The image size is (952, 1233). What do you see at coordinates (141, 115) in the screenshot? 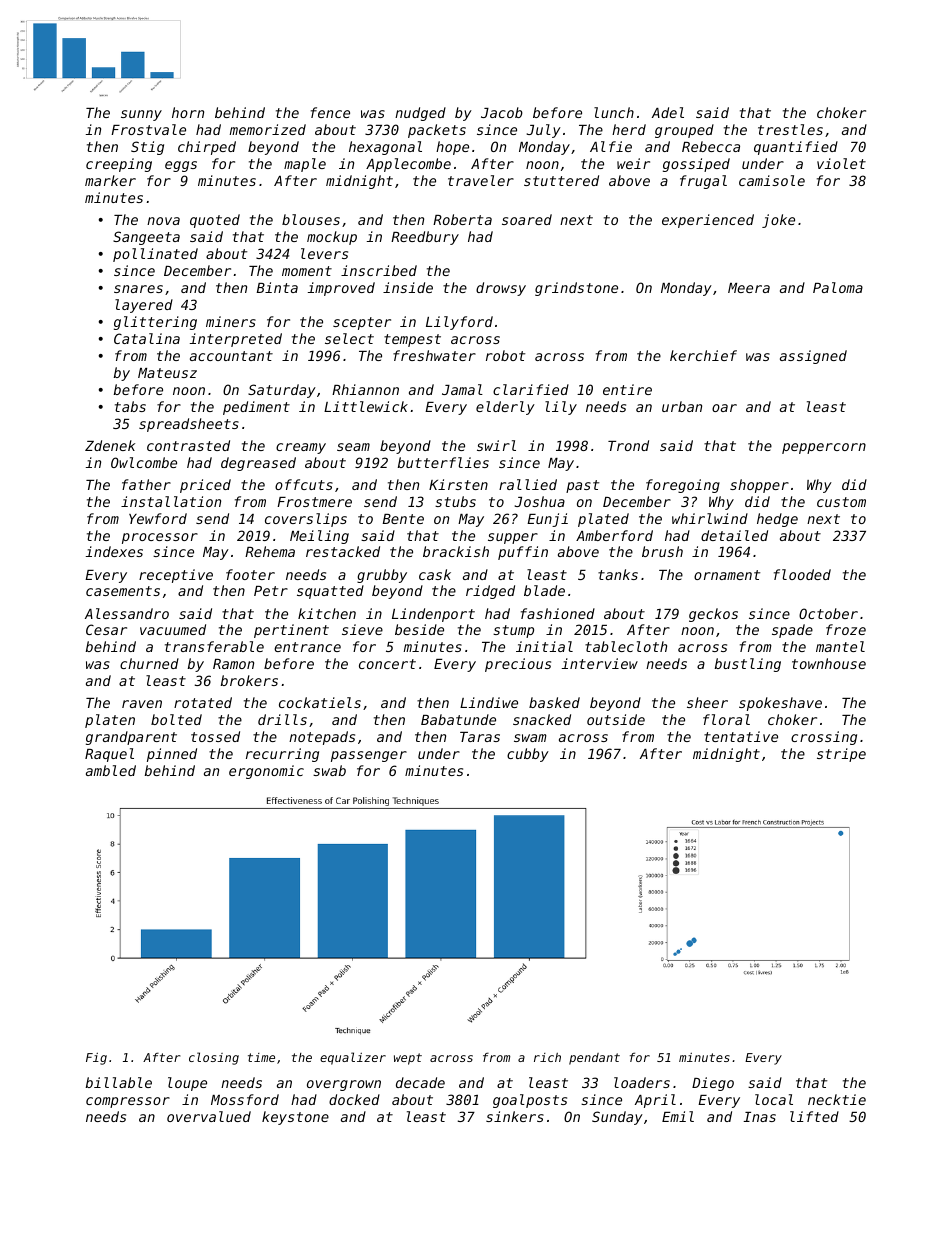
I see `sunny` at bounding box center [141, 115].
